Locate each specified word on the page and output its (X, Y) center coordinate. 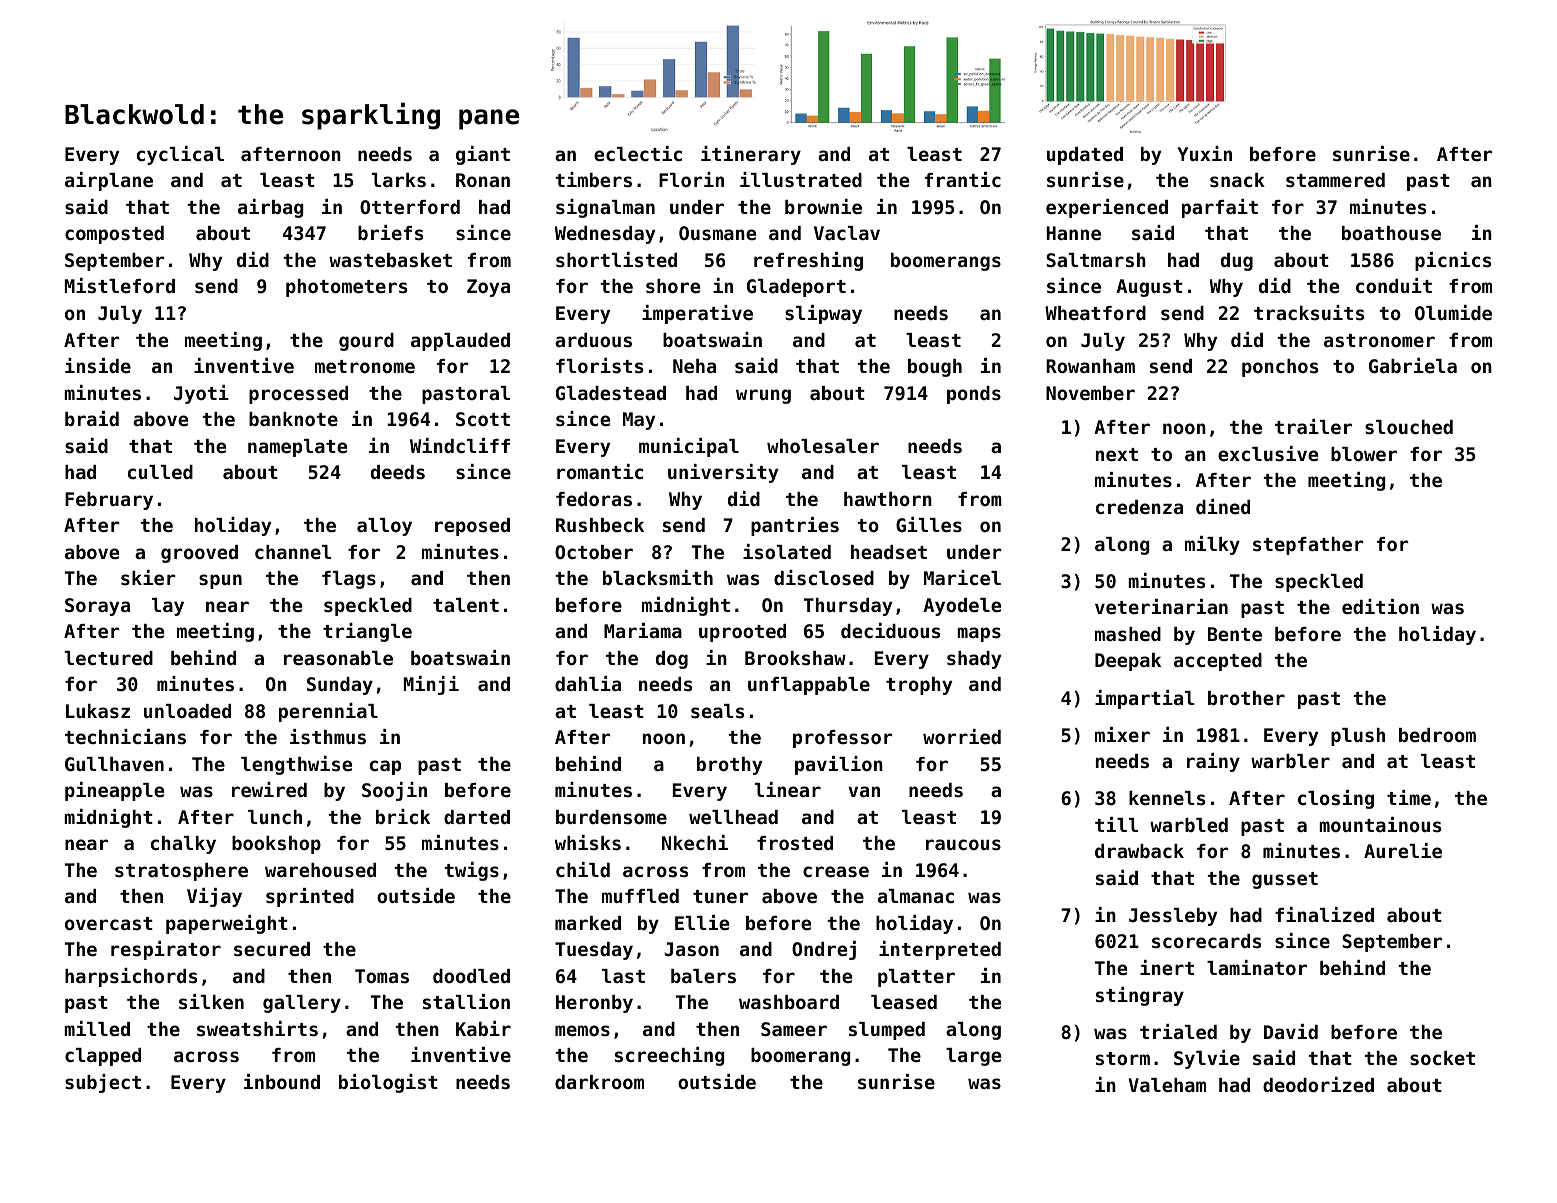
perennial (328, 712)
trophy (919, 686)
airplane (109, 181)
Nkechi (695, 842)
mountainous (1380, 824)
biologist (388, 1083)
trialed (1178, 1031)
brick (403, 816)
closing (1336, 799)
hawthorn (888, 499)
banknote (293, 419)
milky (1212, 545)
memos (582, 1031)
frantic (963, 179)
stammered (1335, 180)
